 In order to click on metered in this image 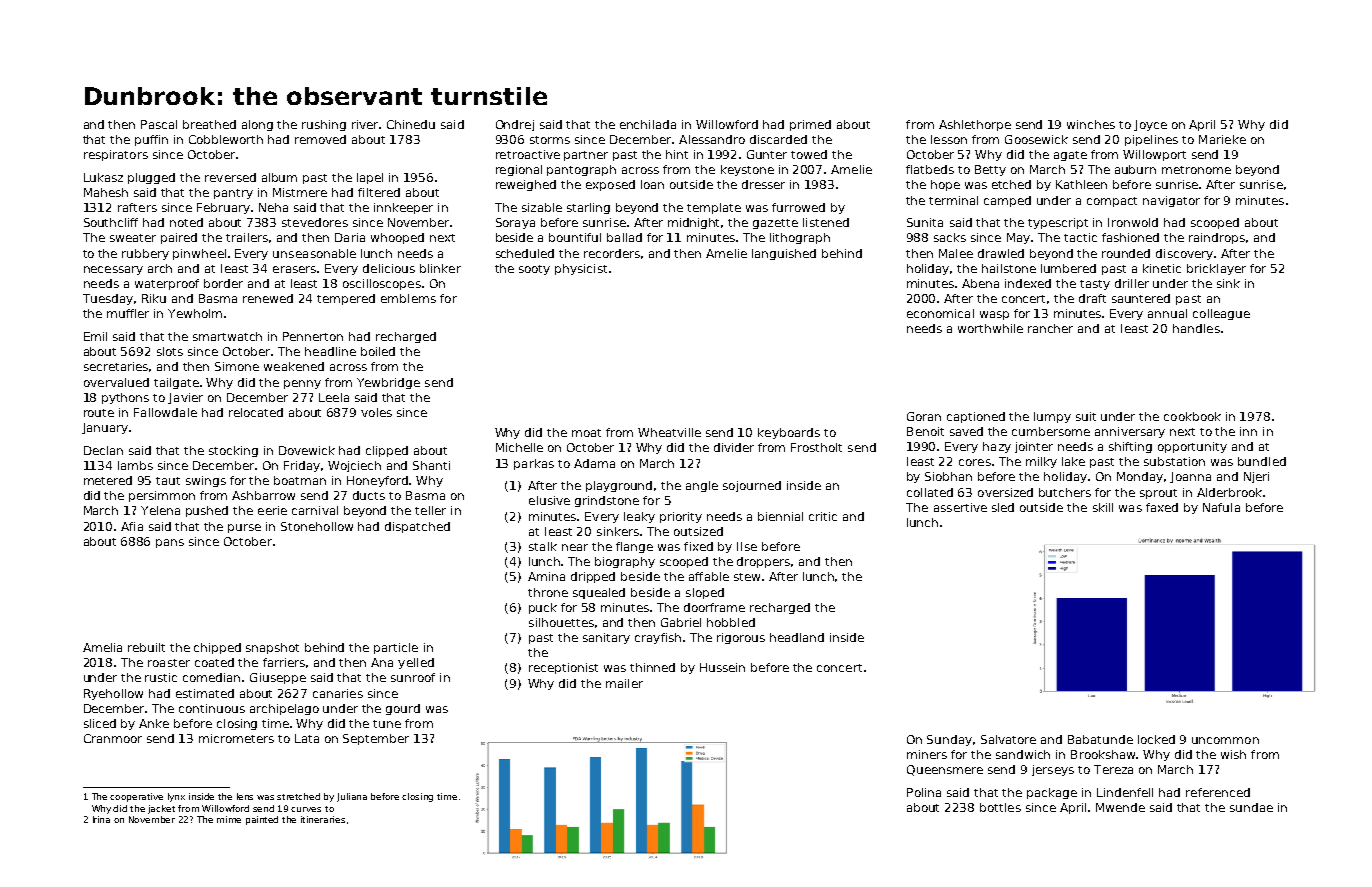, I will do `click(108, 480)`.
